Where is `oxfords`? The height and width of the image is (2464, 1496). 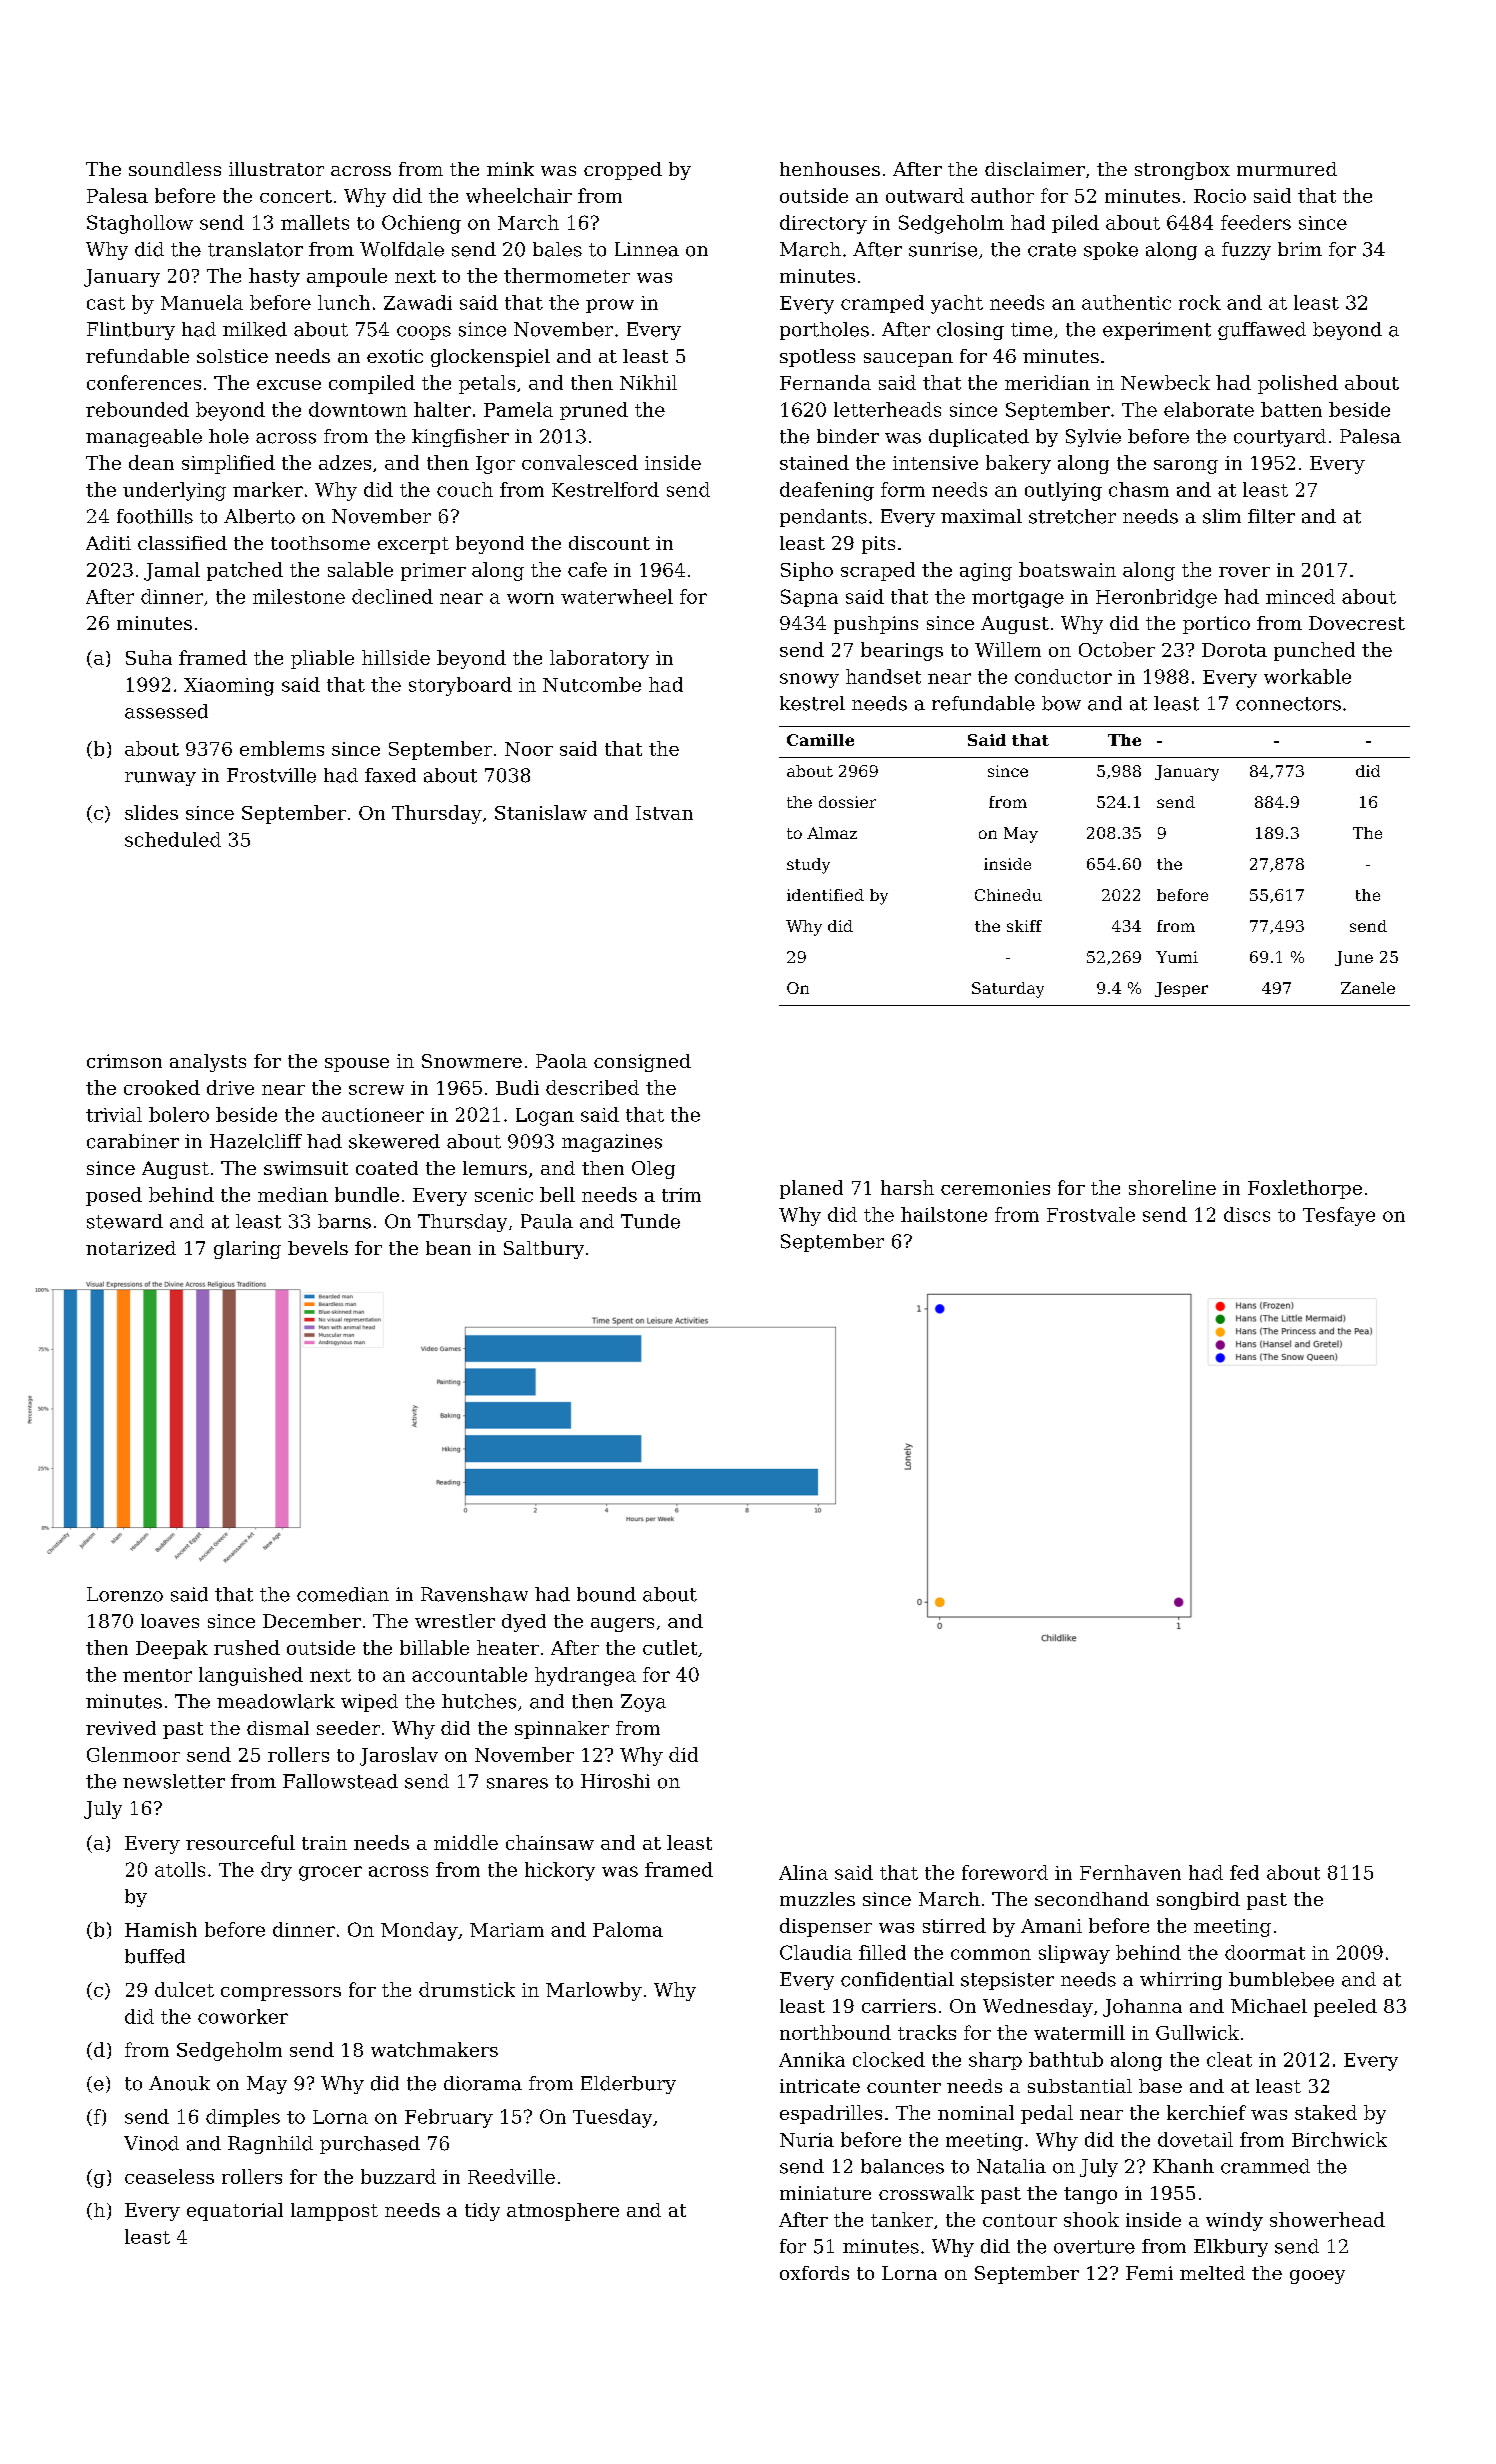
oxfords is located at coordinates (814, 2273).
